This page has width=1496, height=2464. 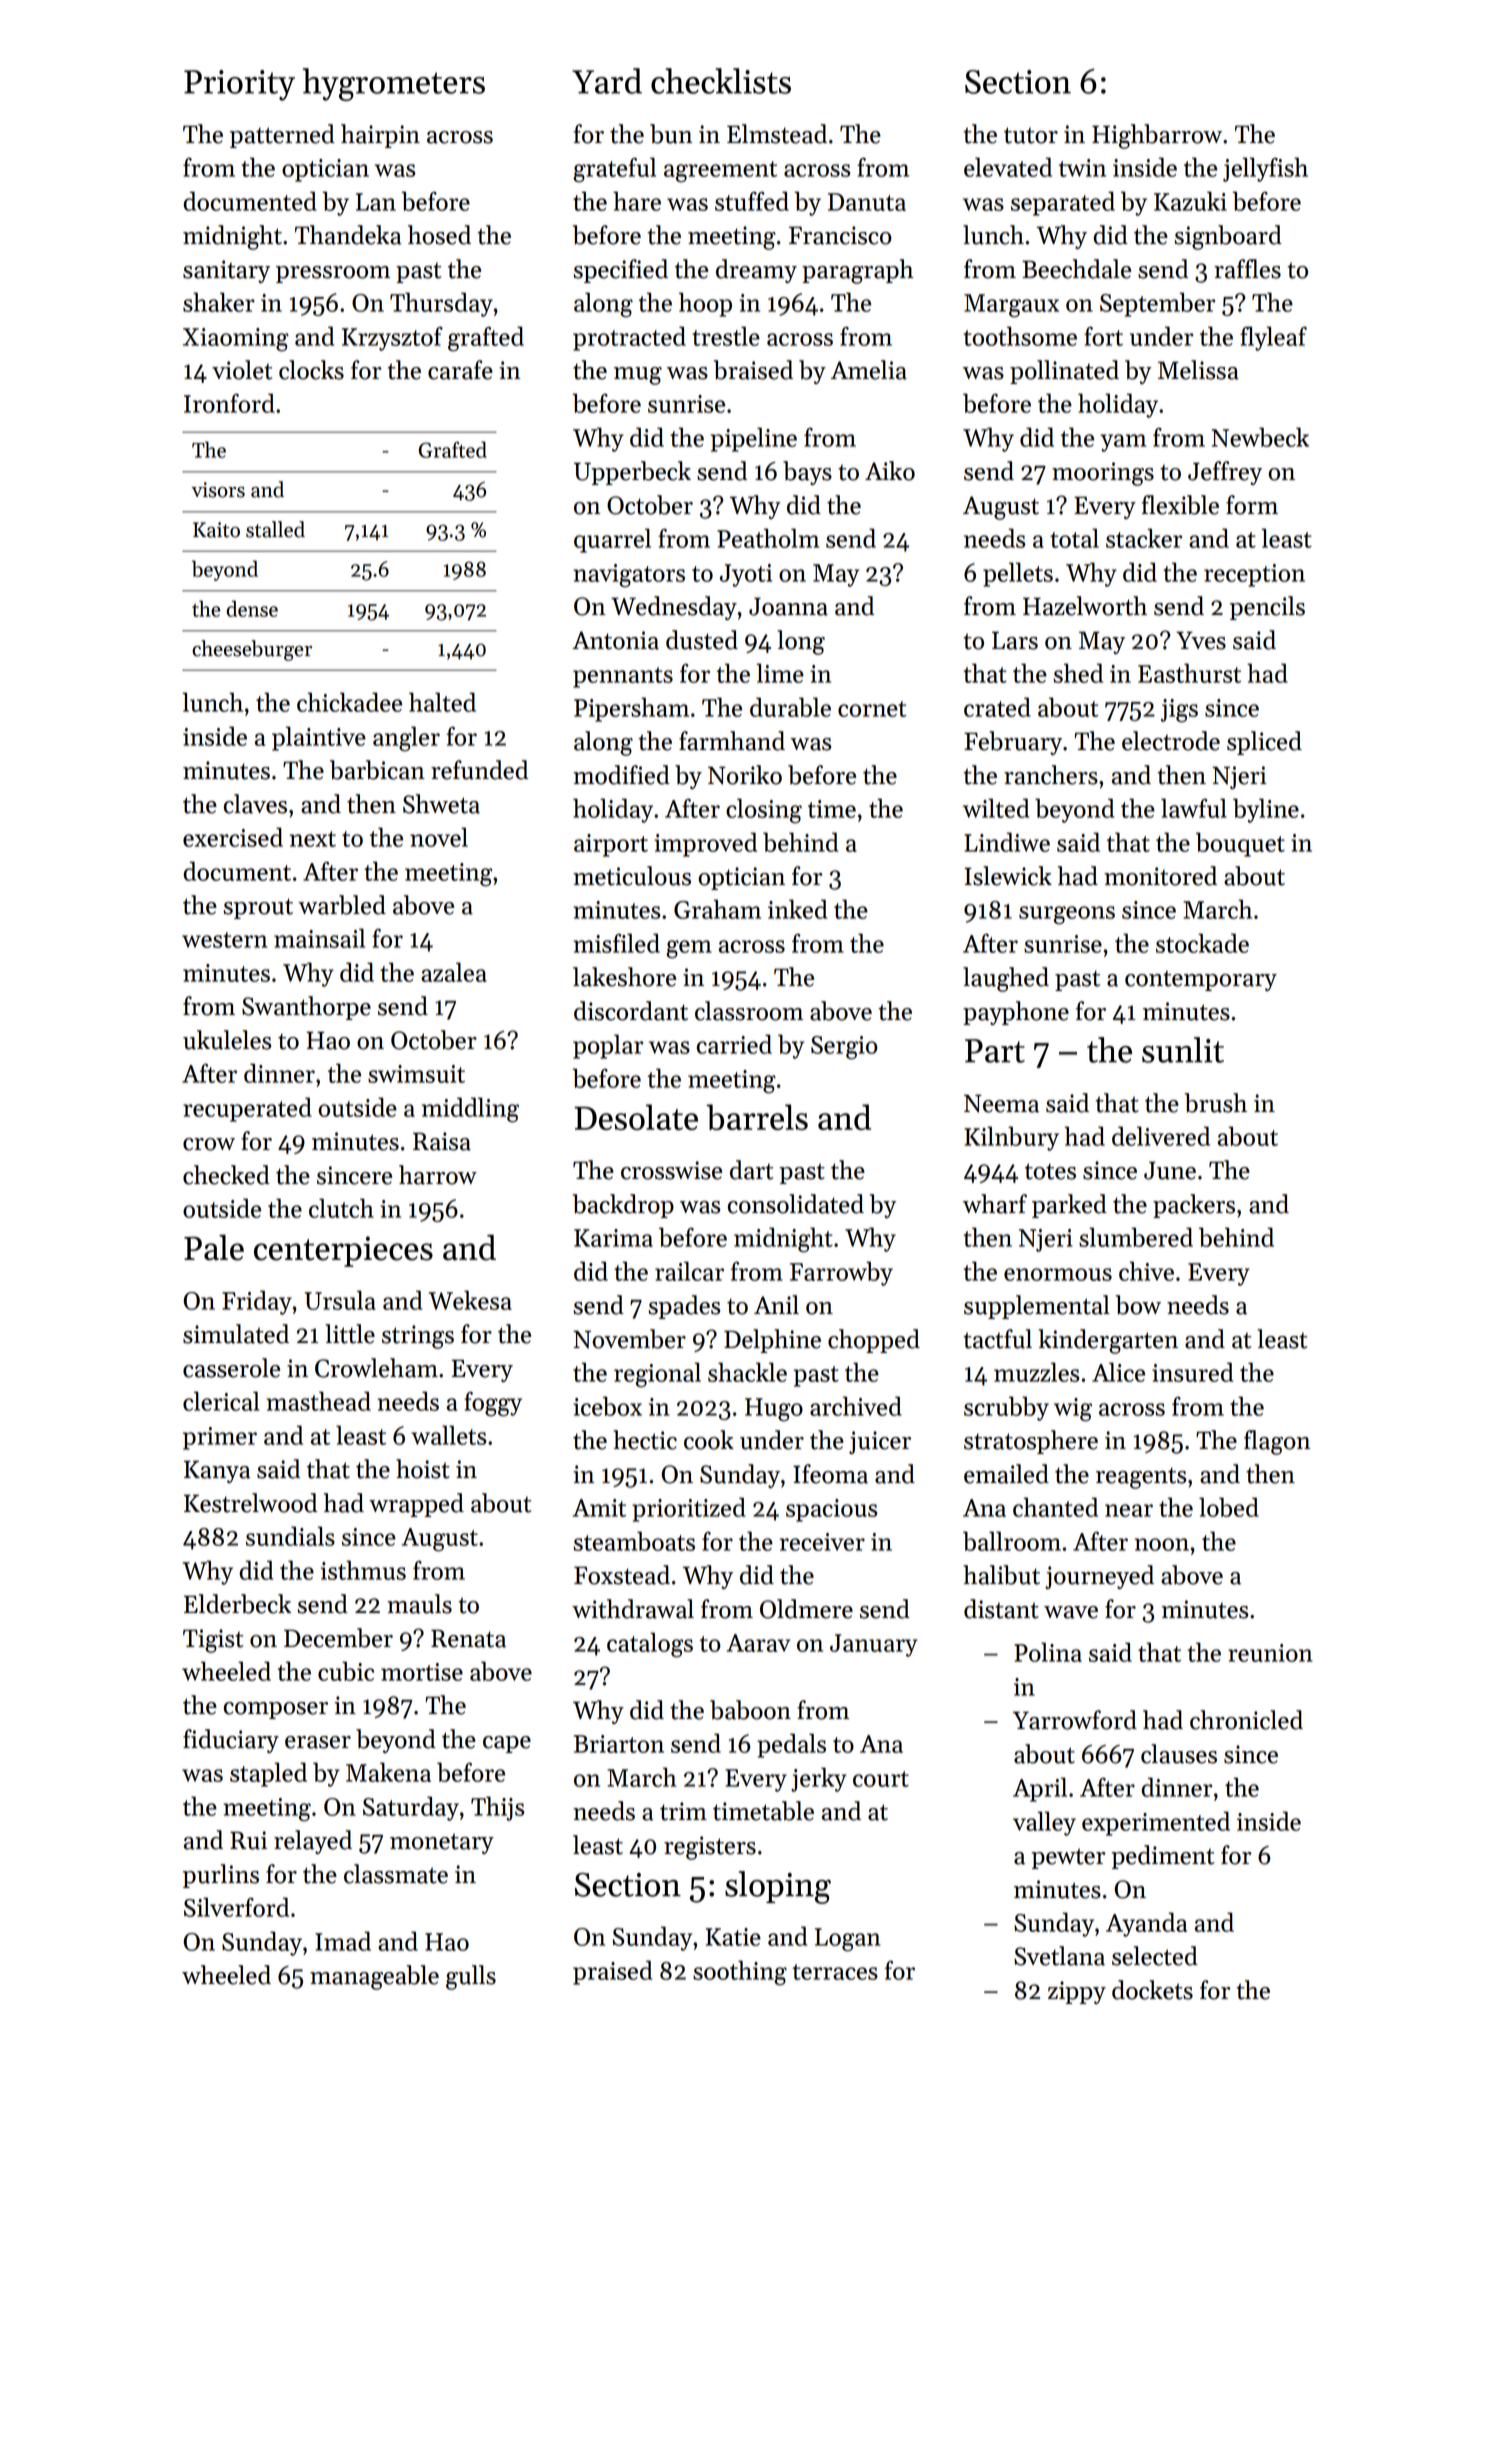 What do you see at coordinates (239, 85) in the page?
I see `Priority` at bounding box center [239, 85].
